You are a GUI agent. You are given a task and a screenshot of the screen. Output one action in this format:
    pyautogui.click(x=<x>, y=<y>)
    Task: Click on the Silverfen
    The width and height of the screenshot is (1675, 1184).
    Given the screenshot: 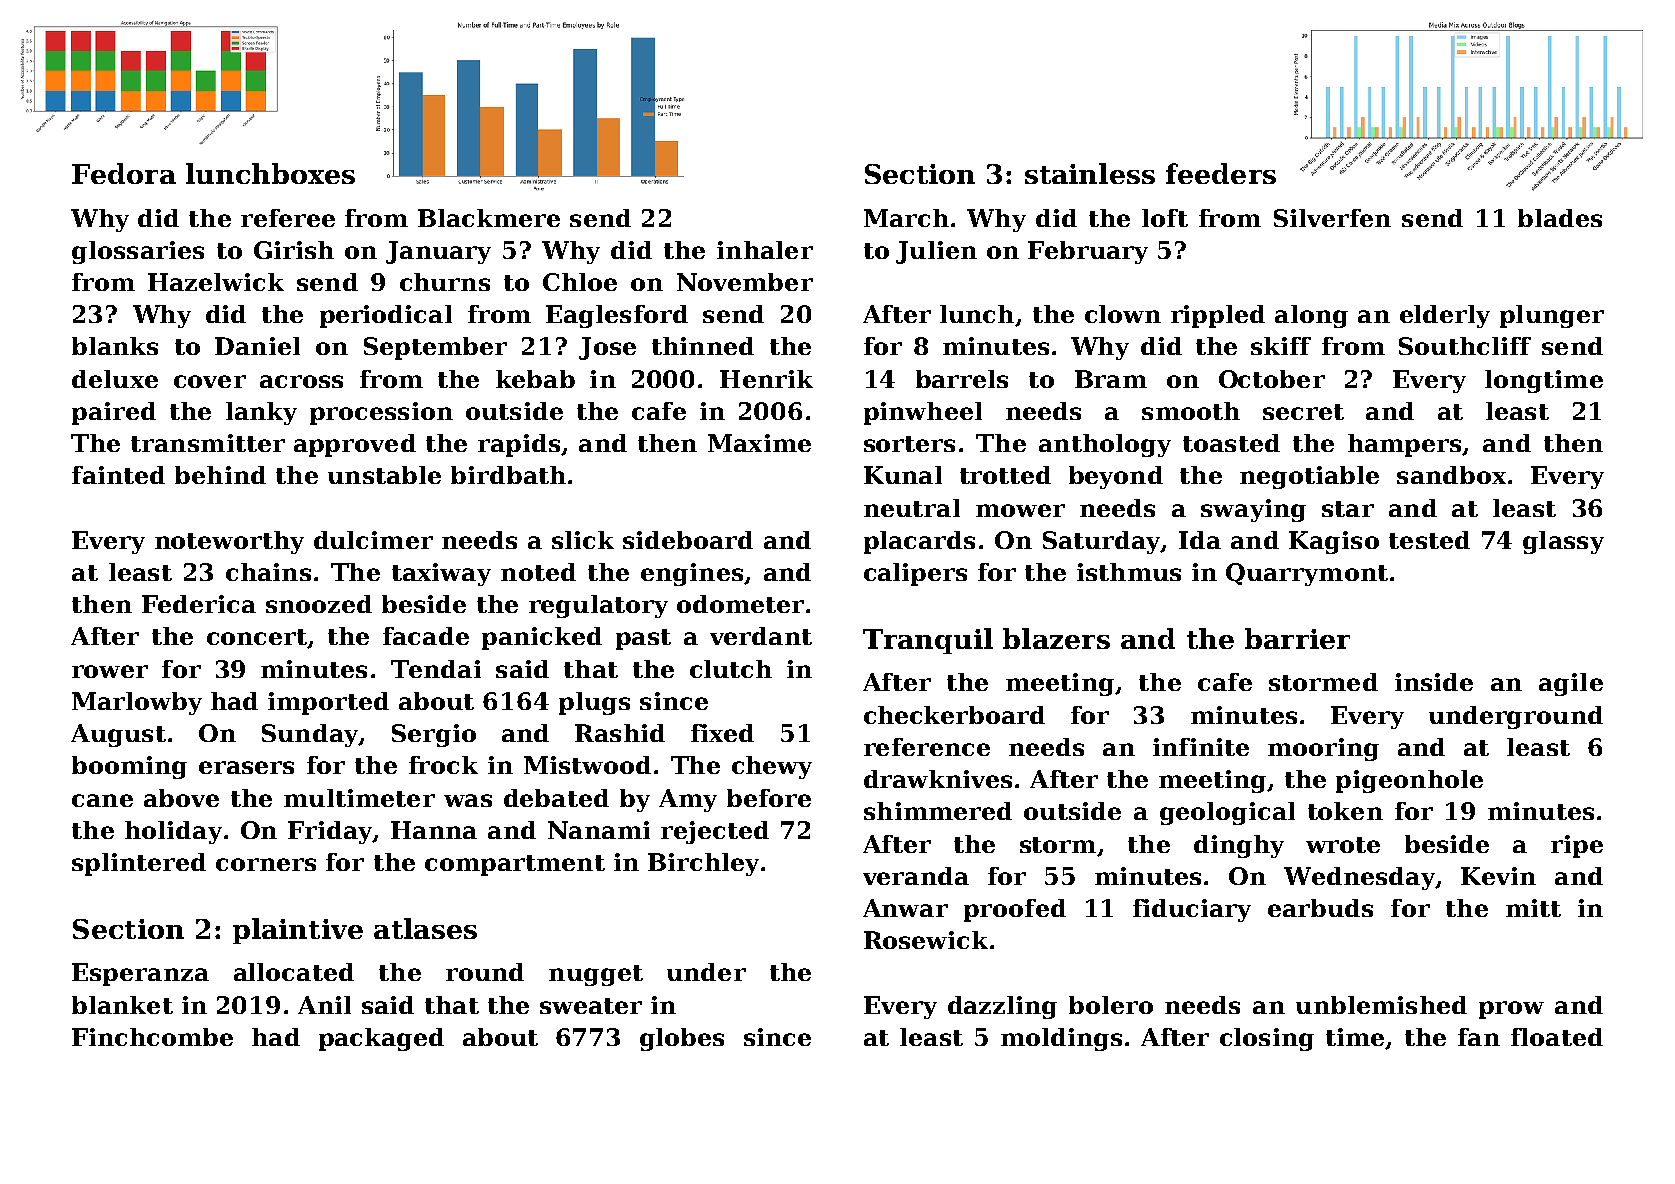 What is the action you would take?
    pyautogui.click(x=1332, y=218)
